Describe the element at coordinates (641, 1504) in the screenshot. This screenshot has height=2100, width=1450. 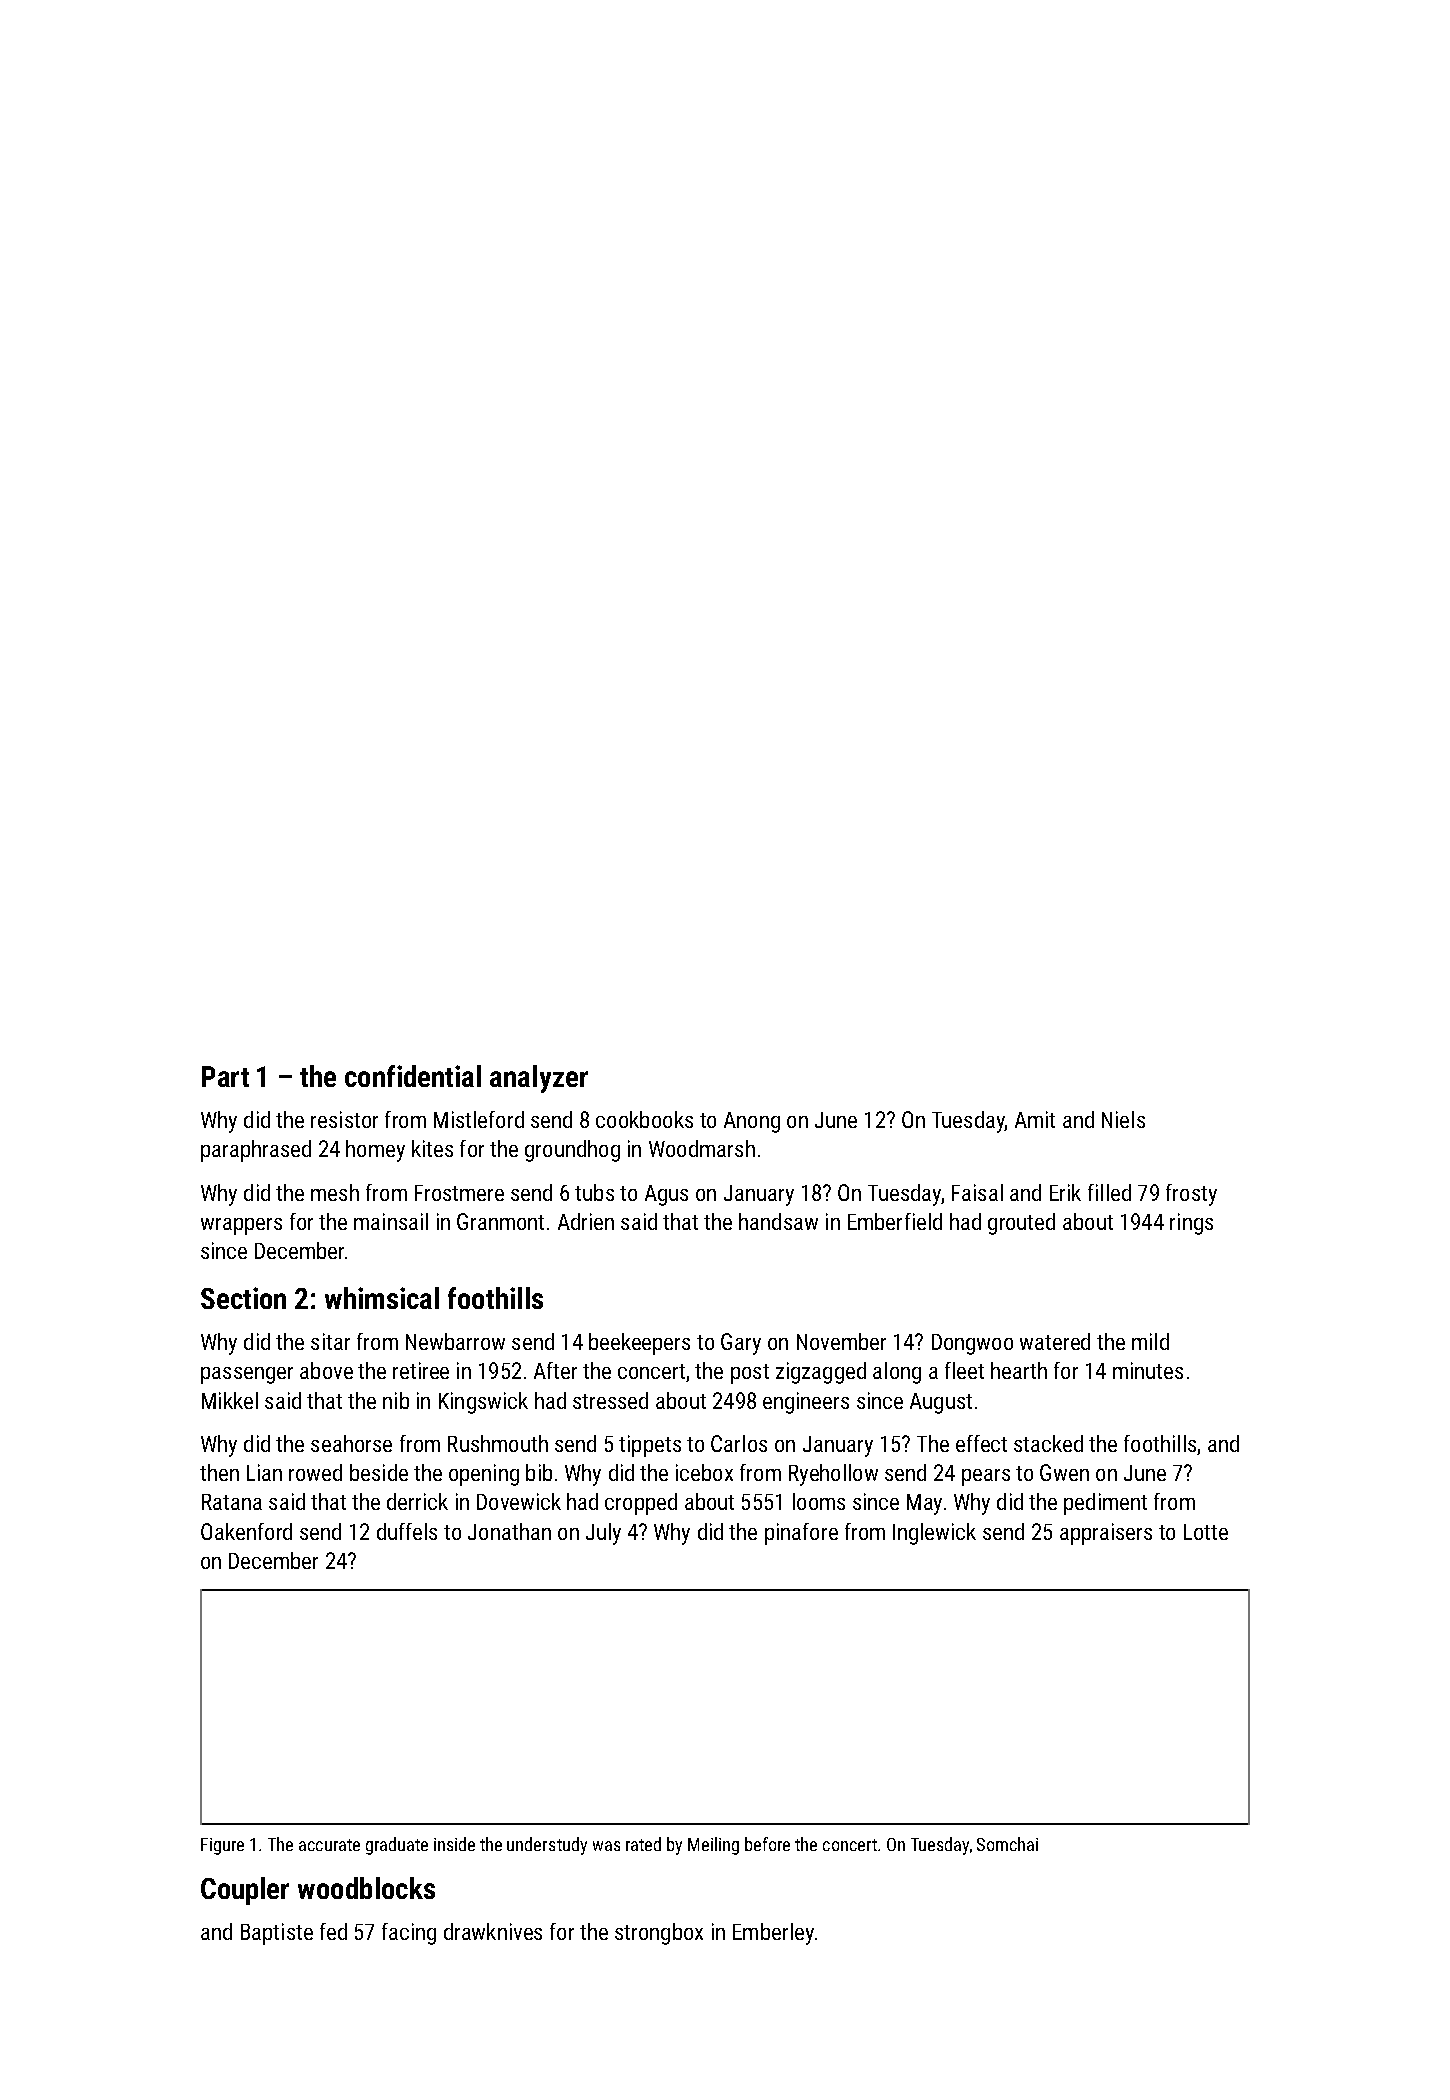
I see `cropped` at that location.
